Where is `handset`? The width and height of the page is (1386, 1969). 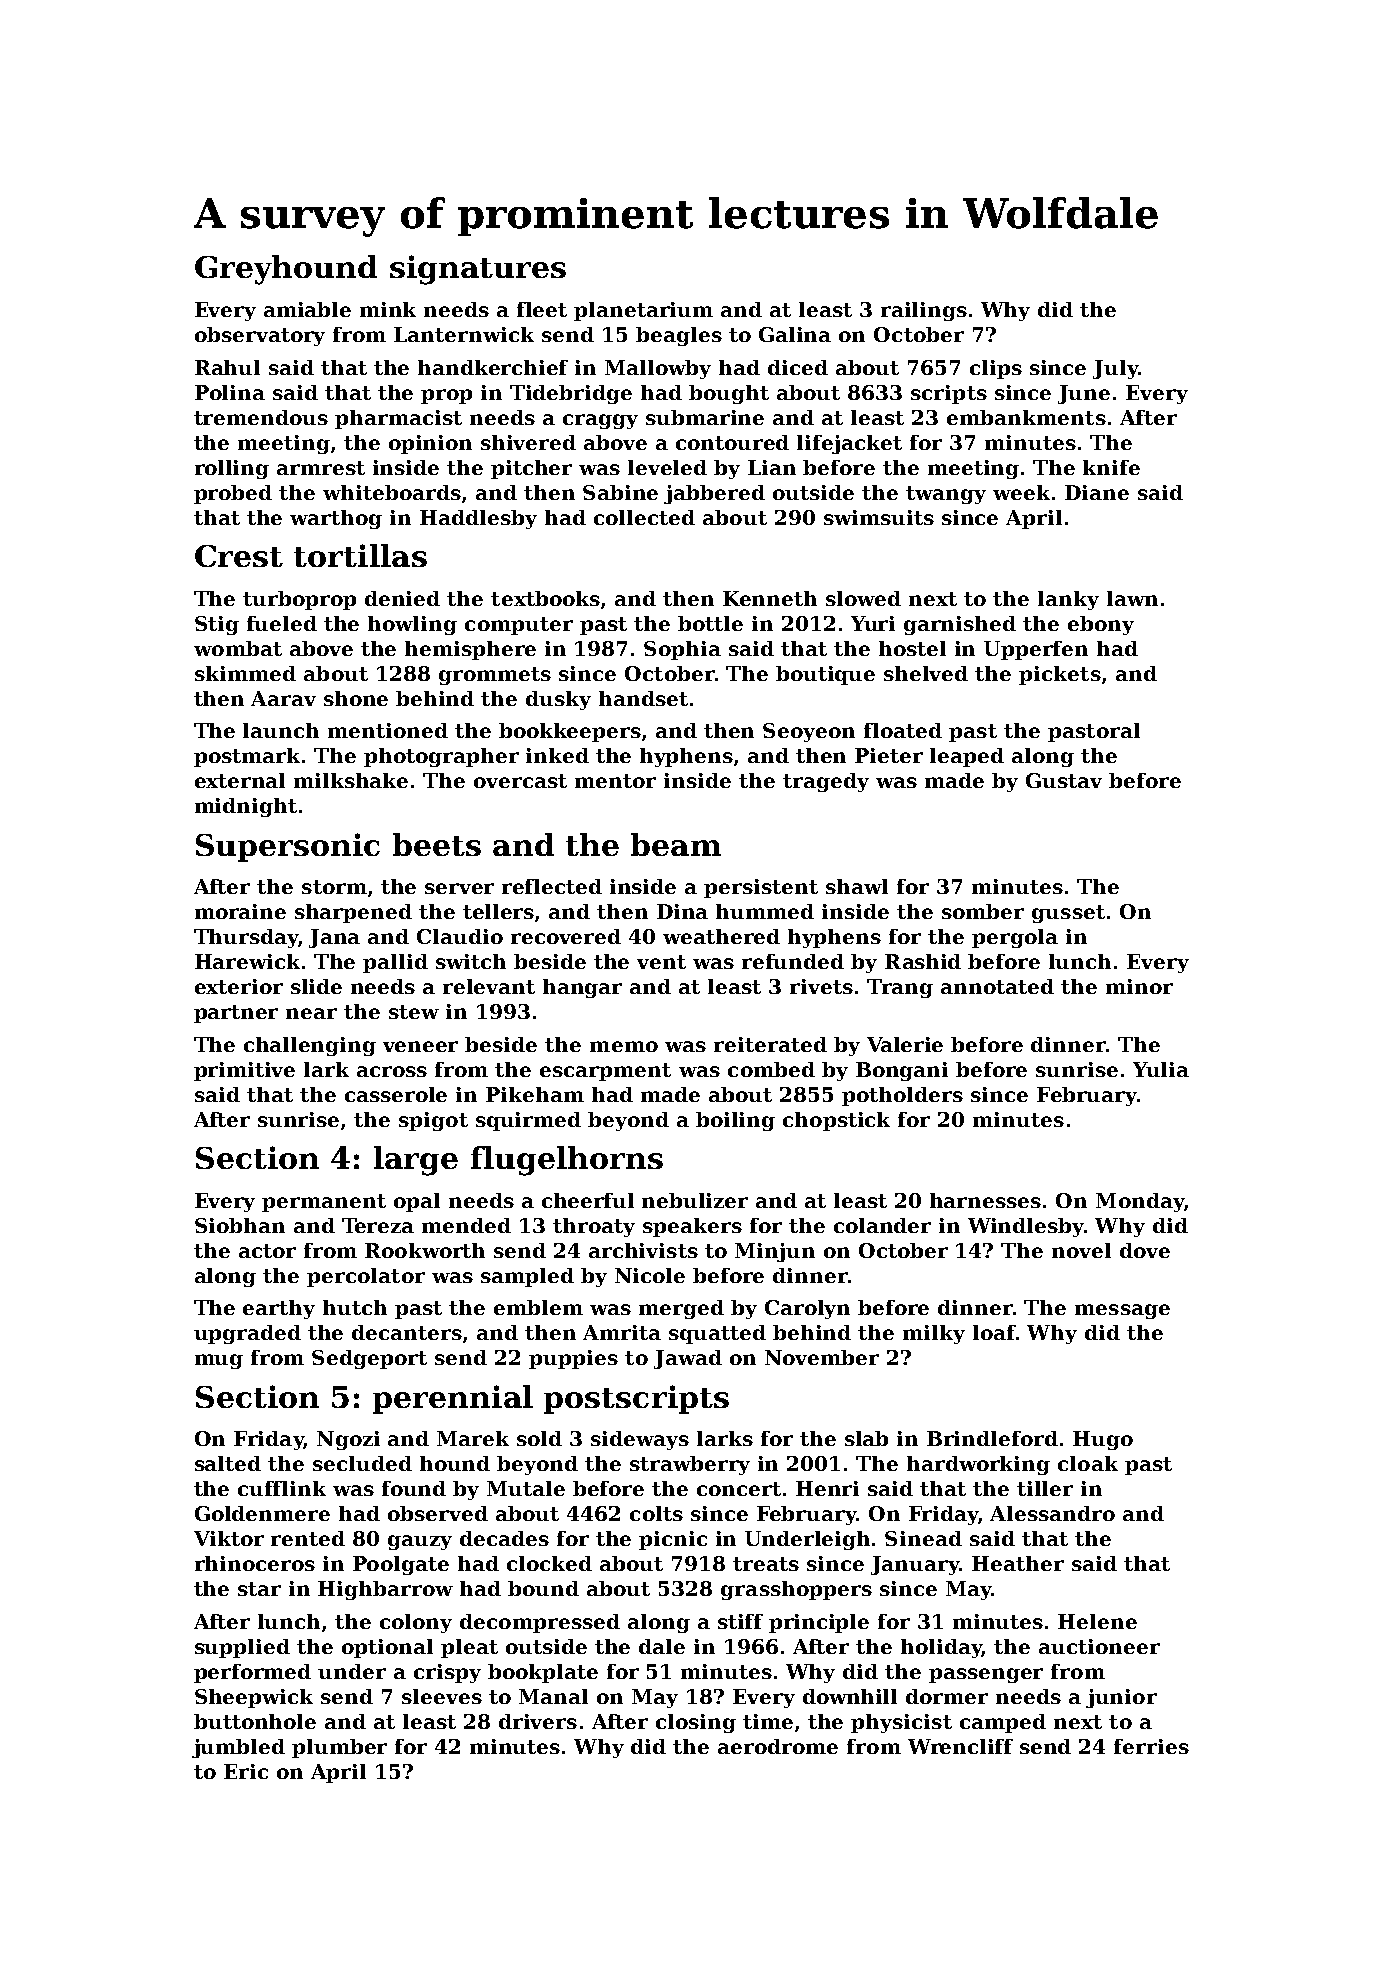 handset is located at coordinates (643, 698).
